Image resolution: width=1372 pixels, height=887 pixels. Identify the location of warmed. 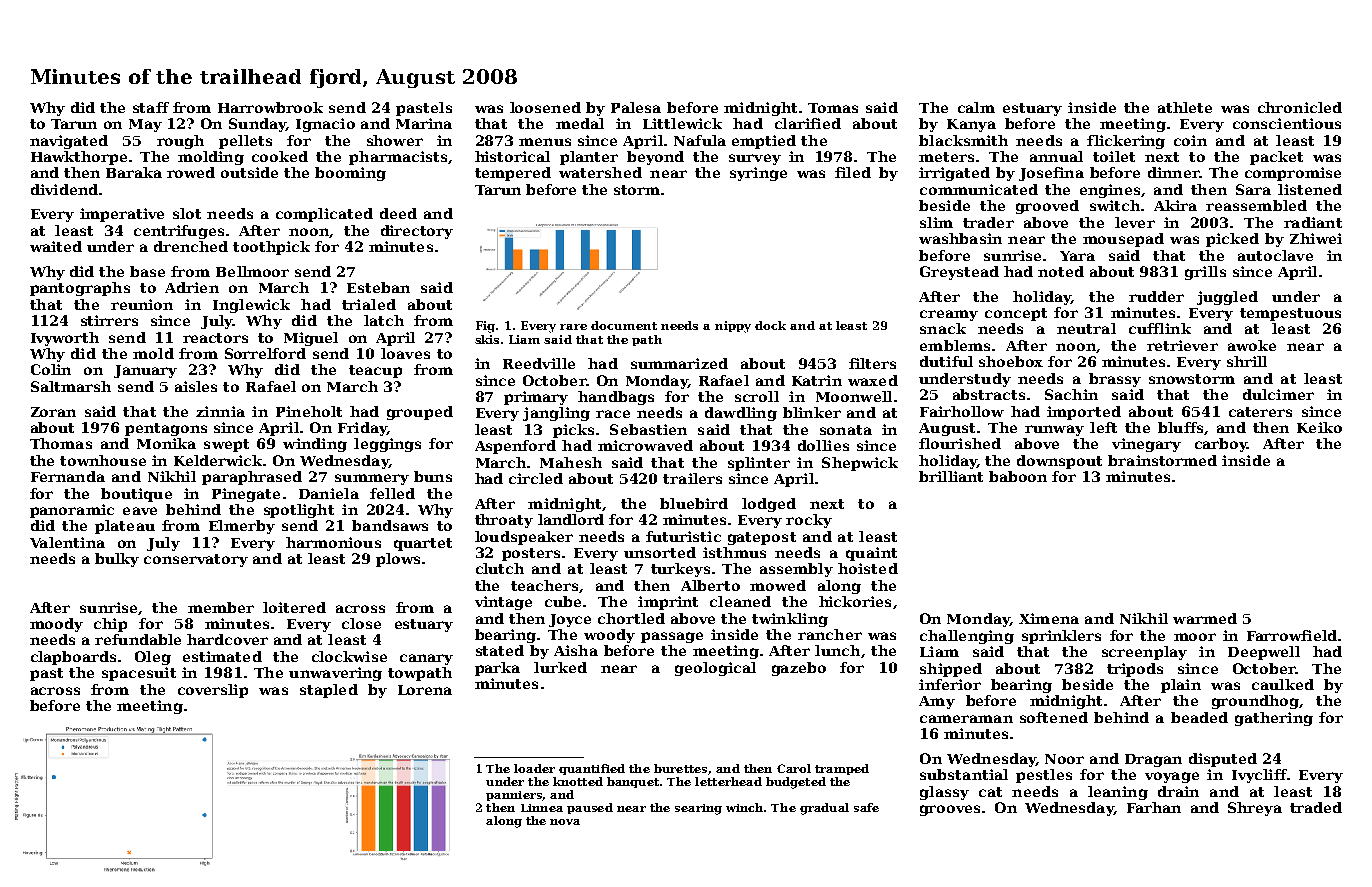
(1205, 618).
